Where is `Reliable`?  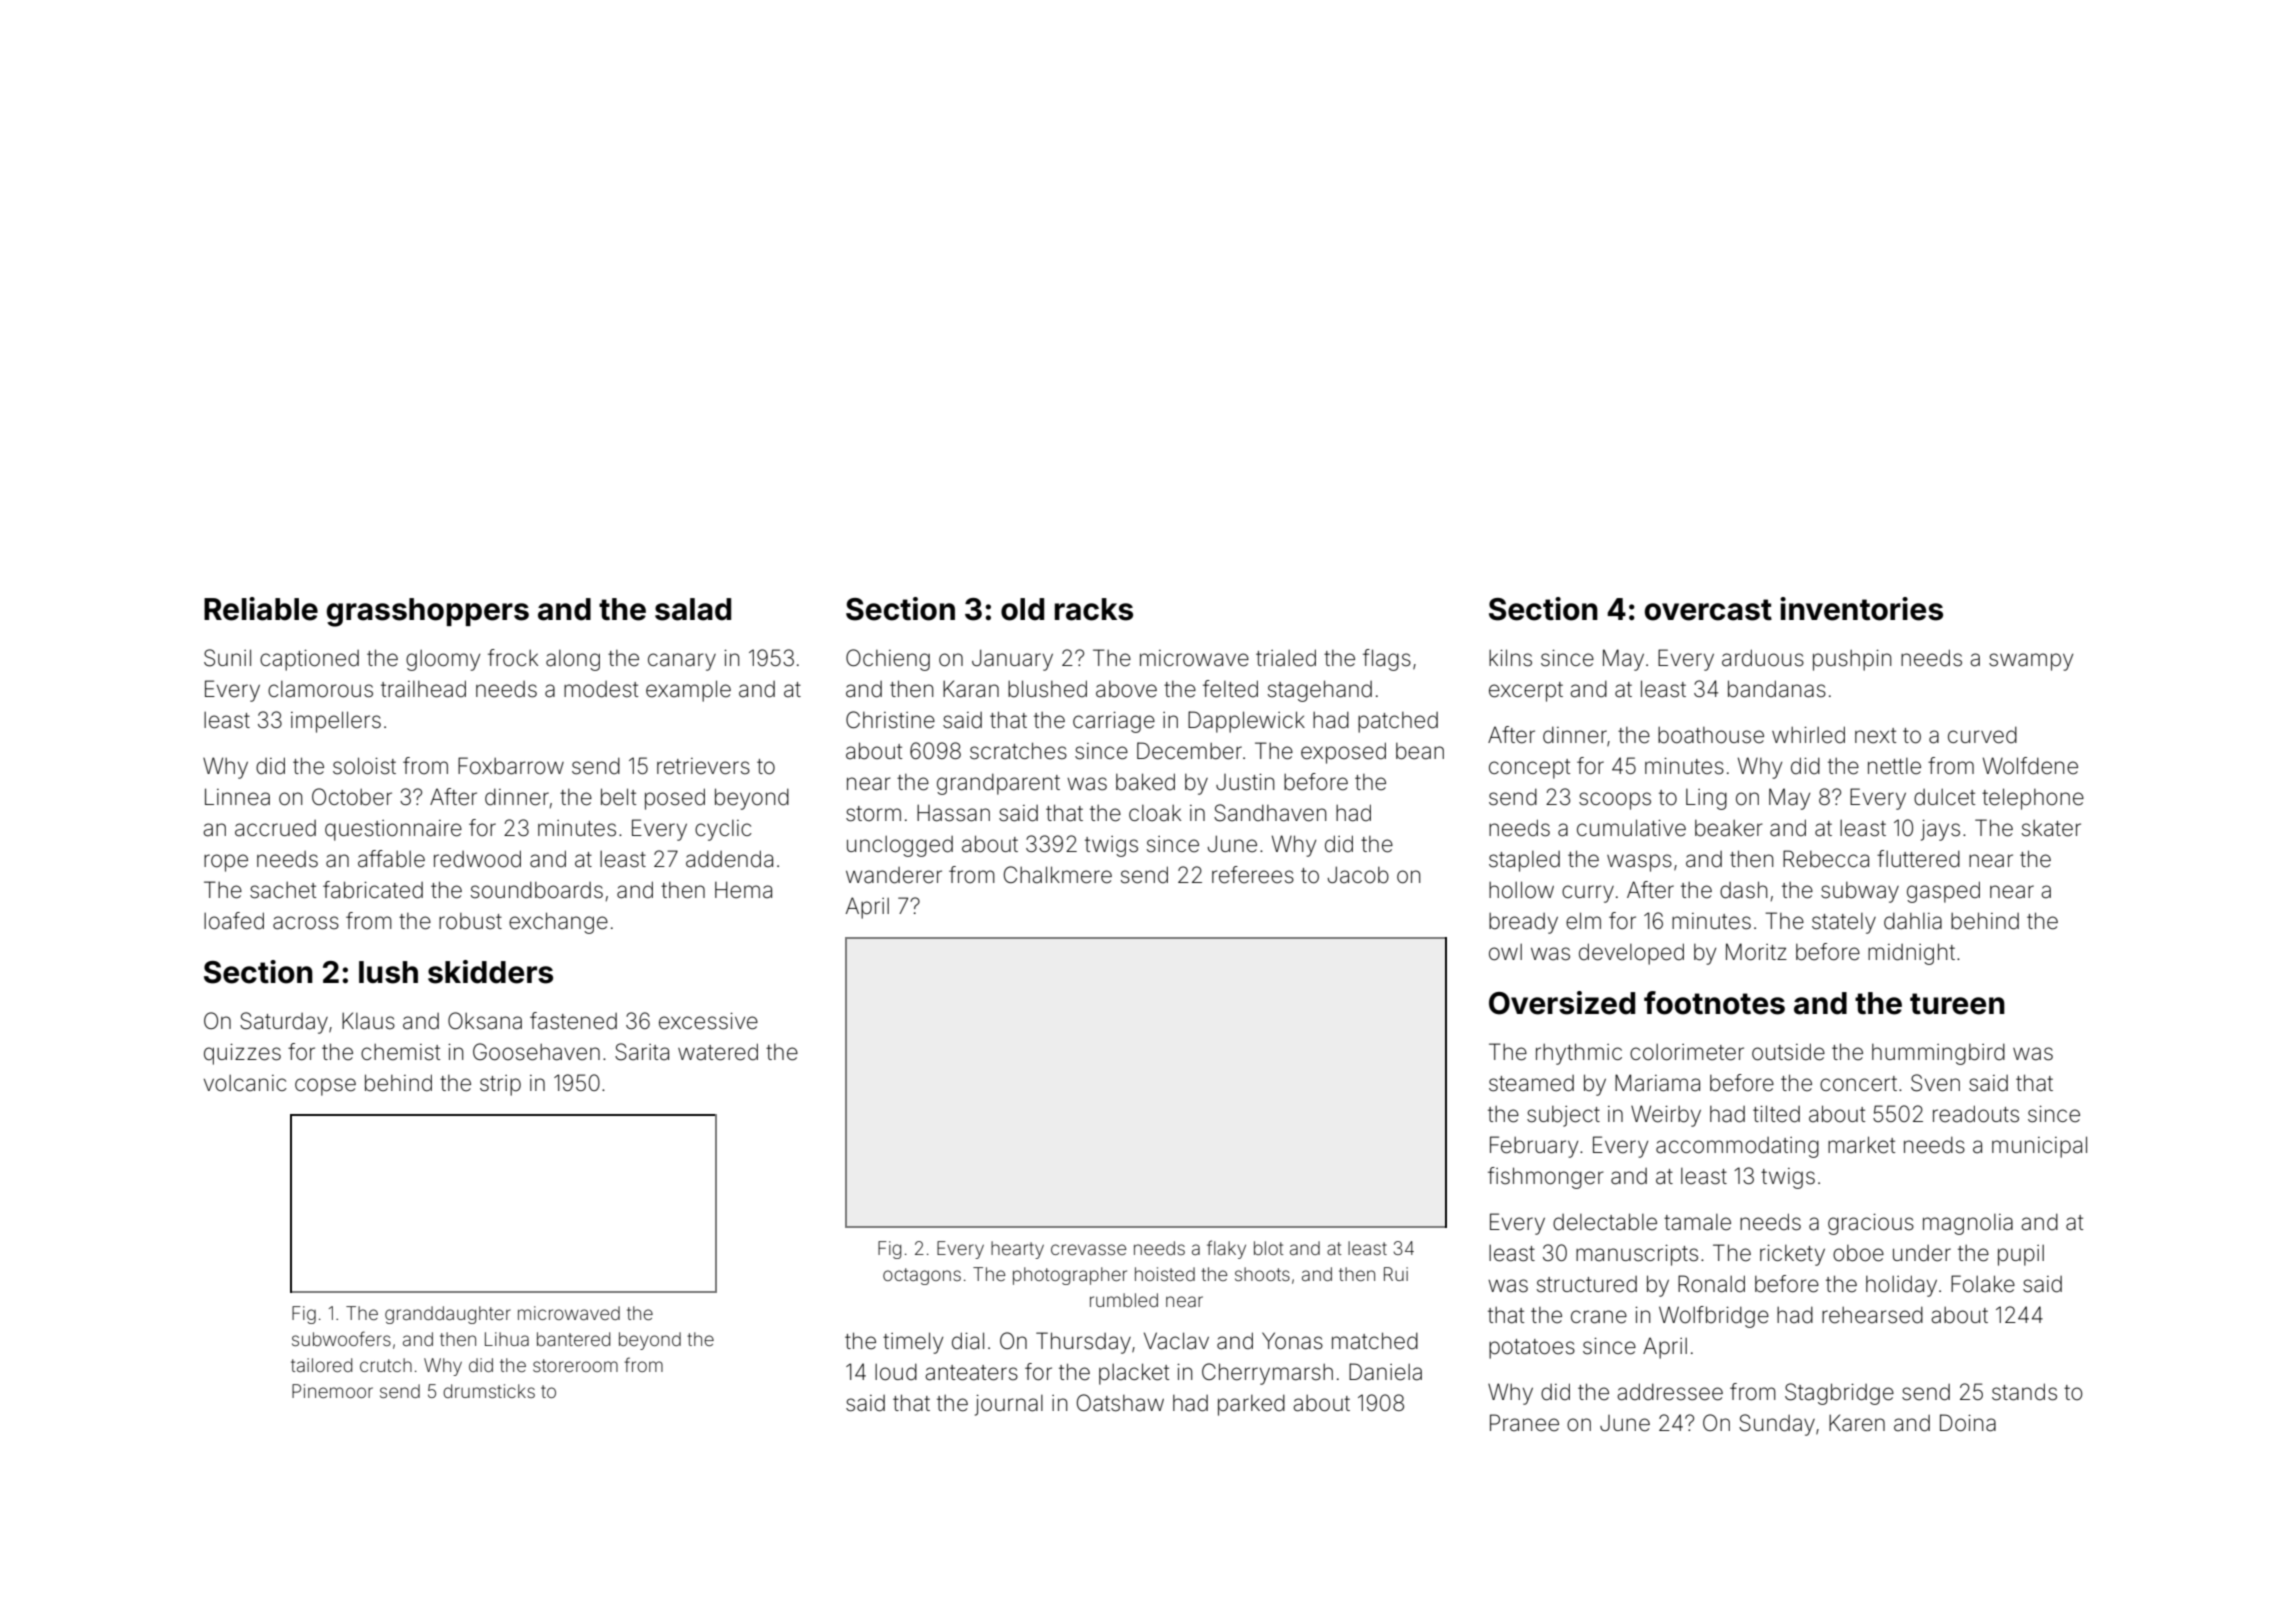 Reliable is located at coordinates (261, 609).
